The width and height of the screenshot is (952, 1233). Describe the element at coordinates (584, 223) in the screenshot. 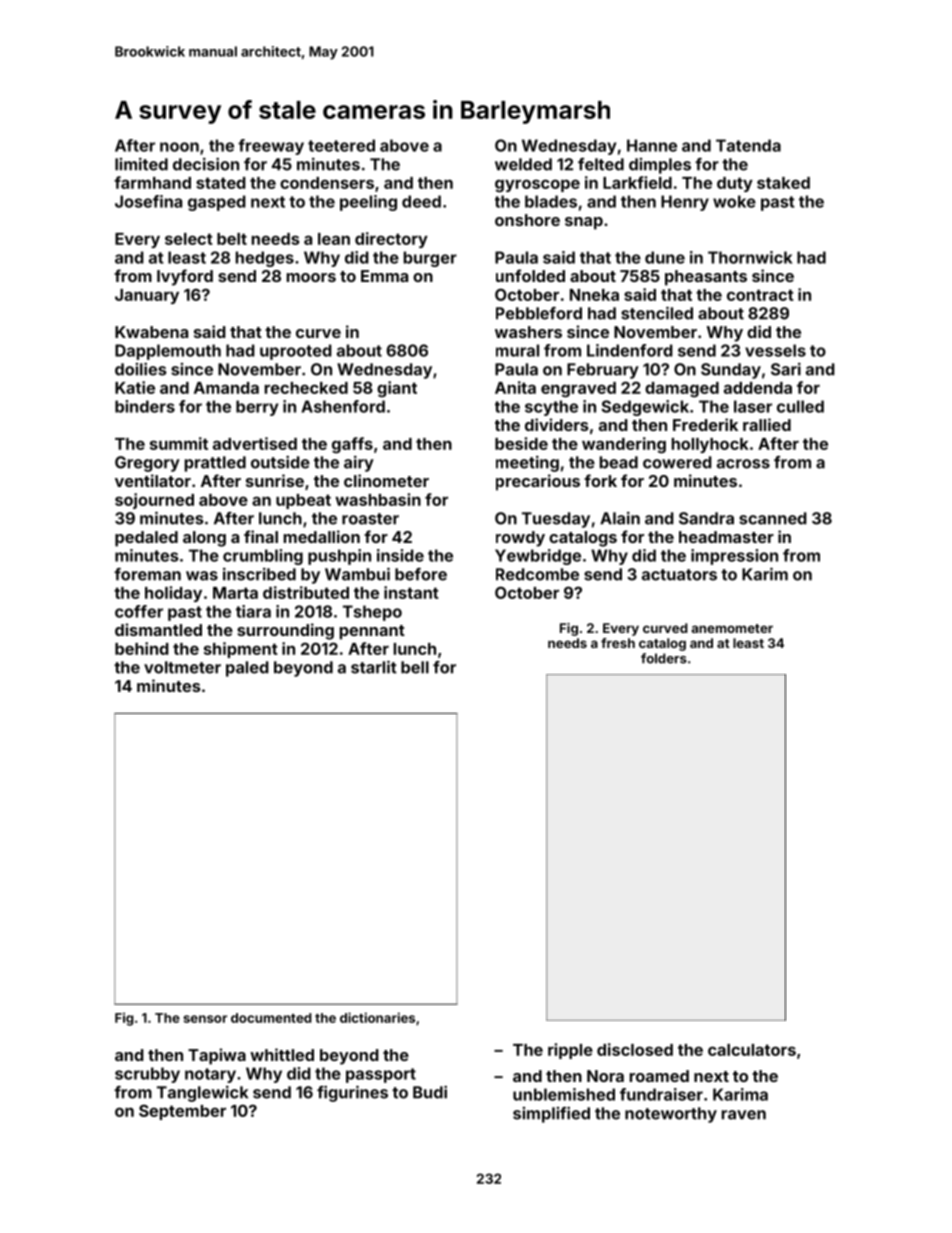

I see `snap` at that location.
